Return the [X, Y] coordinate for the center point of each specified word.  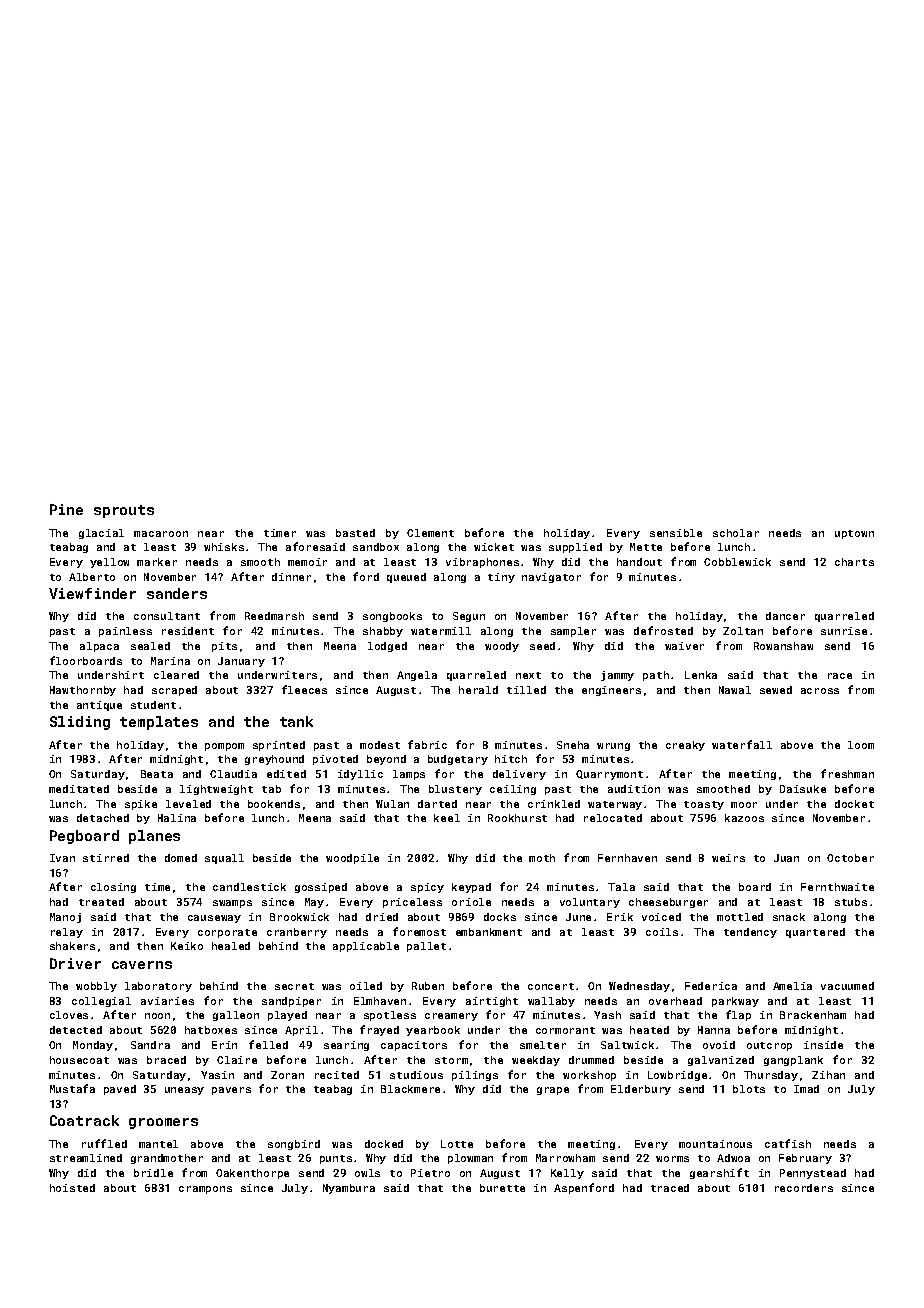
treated [101, 902]
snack [789, 917]
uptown [854, 534]
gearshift [719, 1173]
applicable [366, 947]
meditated [79, 789]
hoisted [72, 1188]
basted [355, 533]
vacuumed [847, 986]
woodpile [352, 859]
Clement [430, 533]
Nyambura [349, 1189]
